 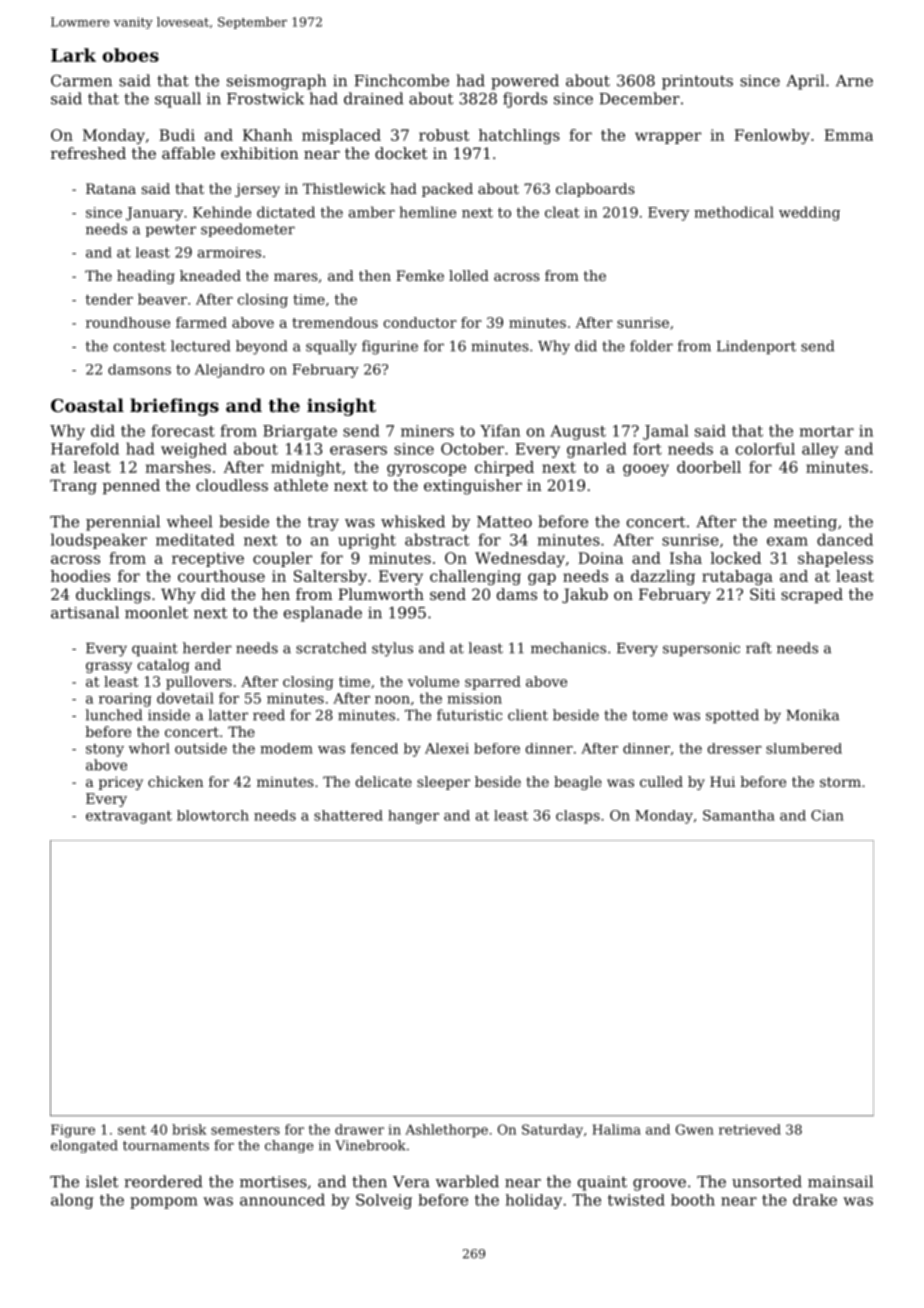 What do you see at coordinates (668, 138) in the image?
I see `wrapper` at bounding box center [668, 138].
